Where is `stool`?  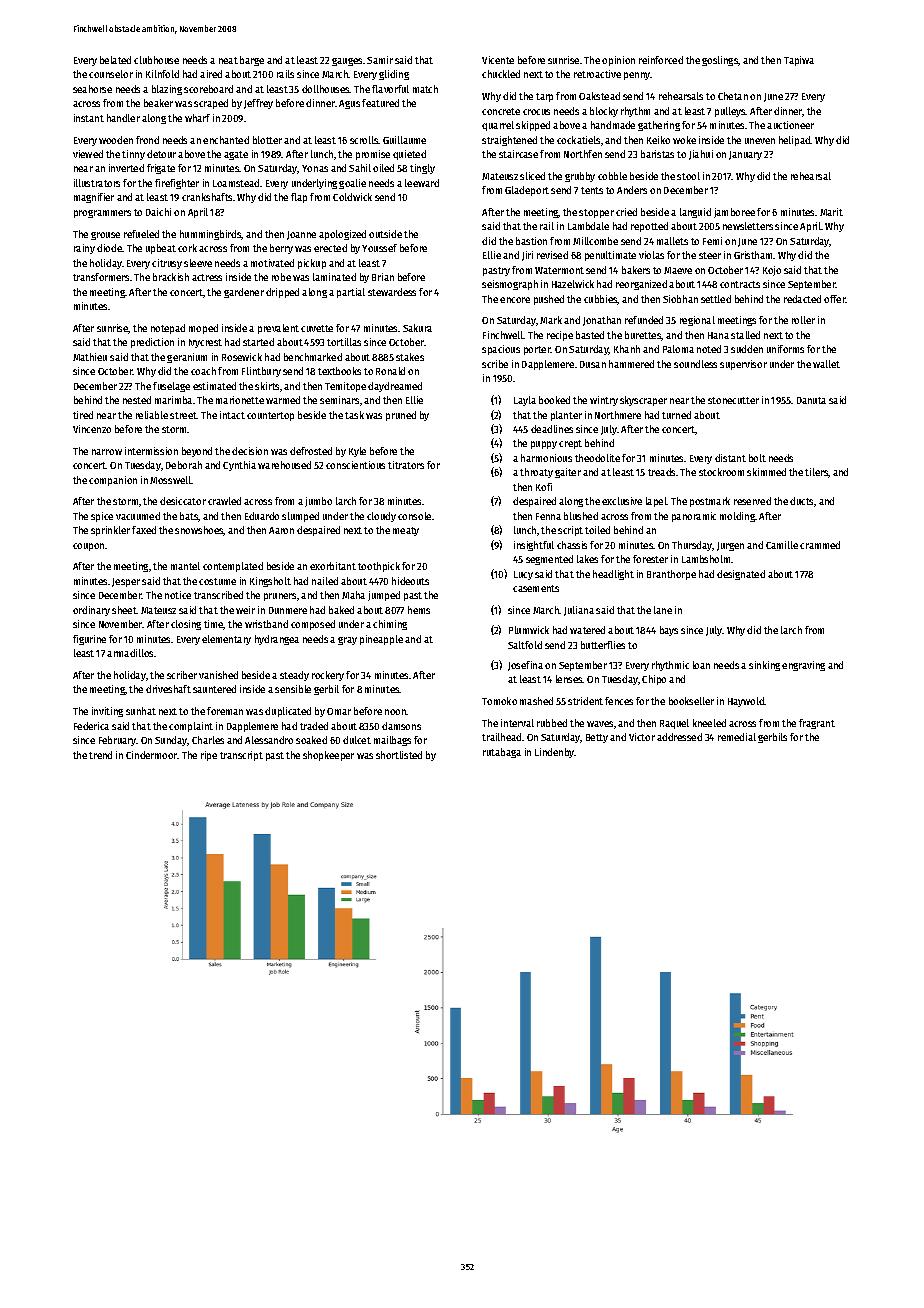 stool is located at coordinates (688, 176).
